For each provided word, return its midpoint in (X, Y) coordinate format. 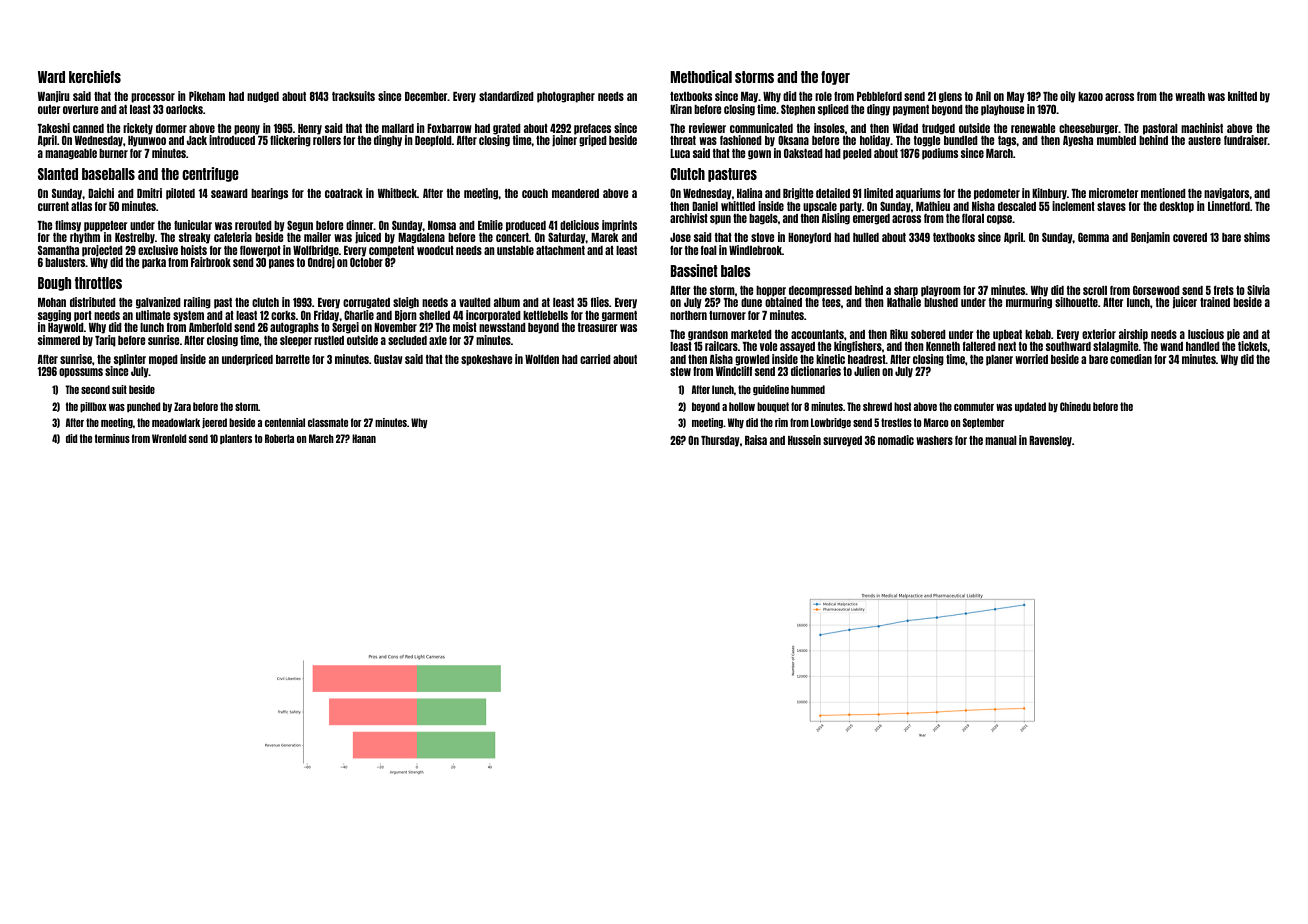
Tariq (105, 341)
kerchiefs (95, 76)
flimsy (68, 226)
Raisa (756, 440)
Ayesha (1078, 141)
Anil (983, 96)
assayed (797, 347)
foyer (835, 78)
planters (236, 439)
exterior (1099, 334)
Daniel (705, 206)
